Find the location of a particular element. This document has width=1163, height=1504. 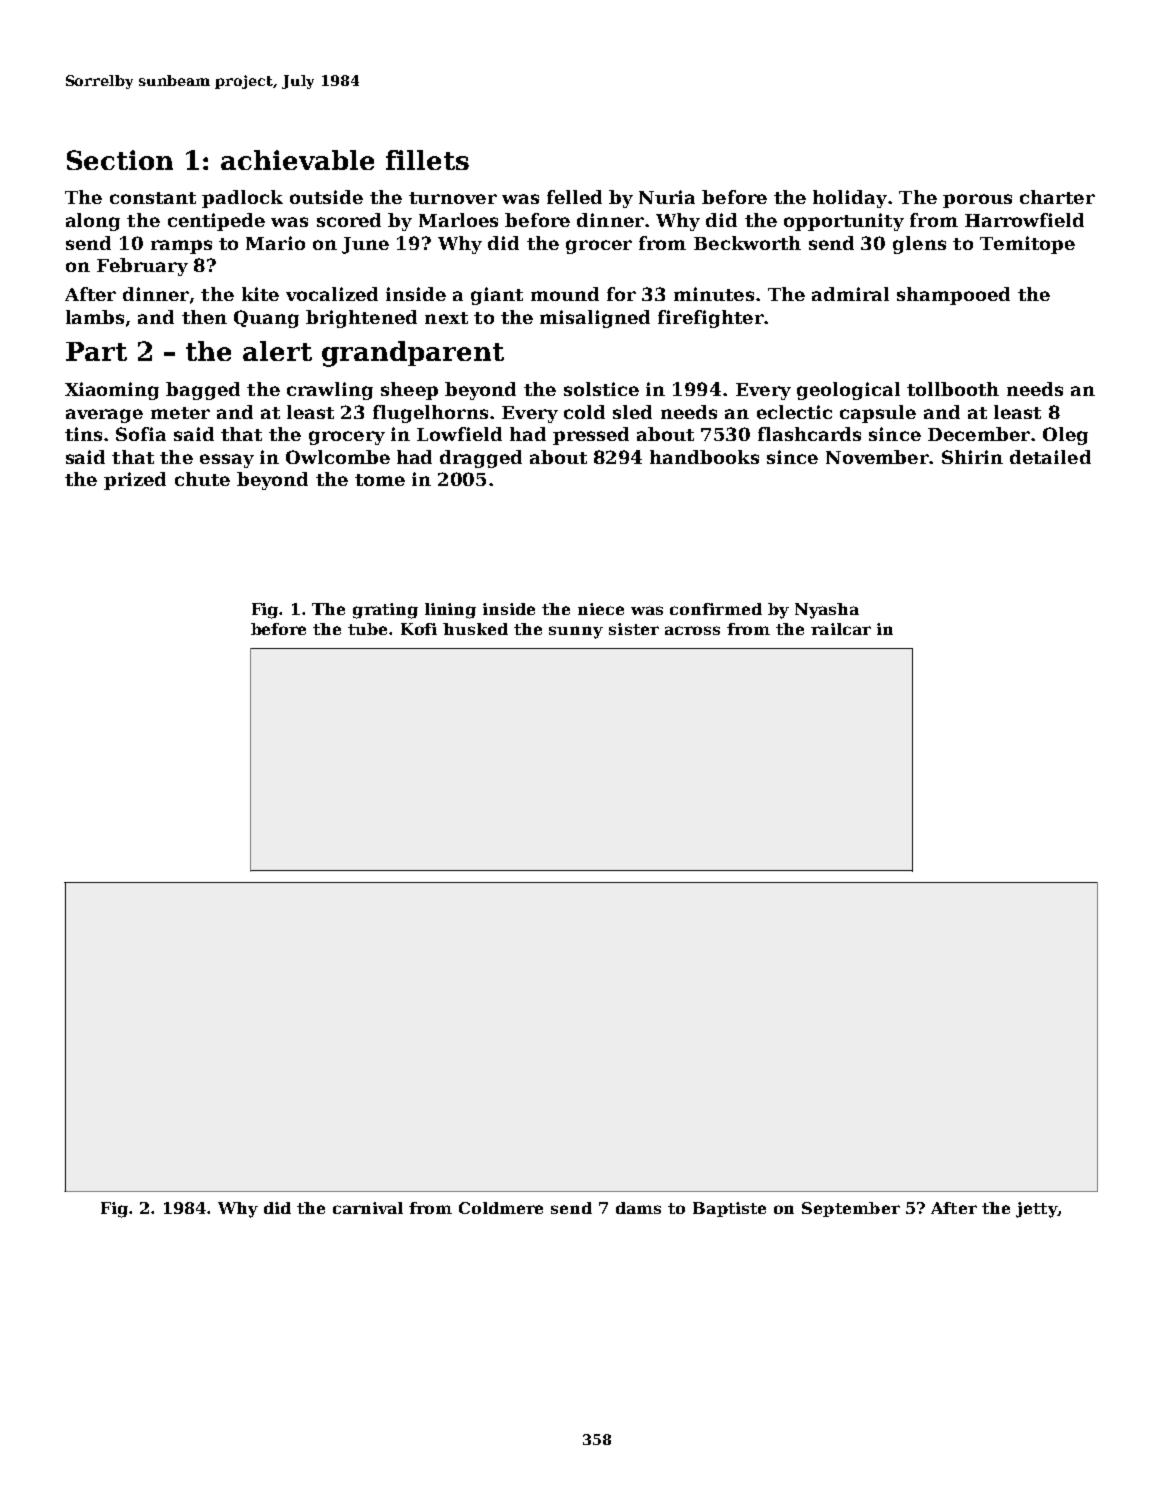

detailed is located at coordinates (1050, 457).
